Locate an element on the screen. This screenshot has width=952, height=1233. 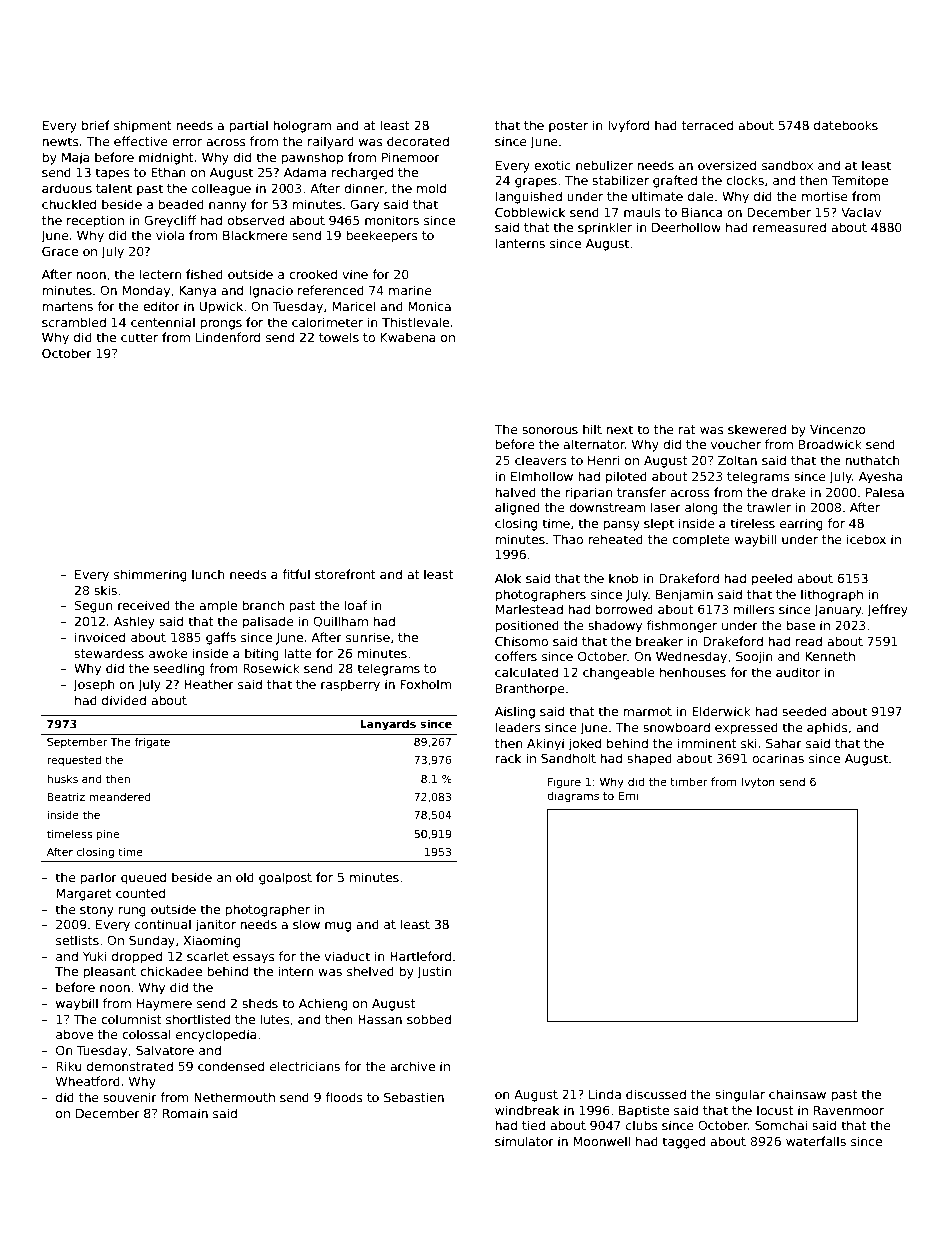
skis is located at coordinates (105, 590).
